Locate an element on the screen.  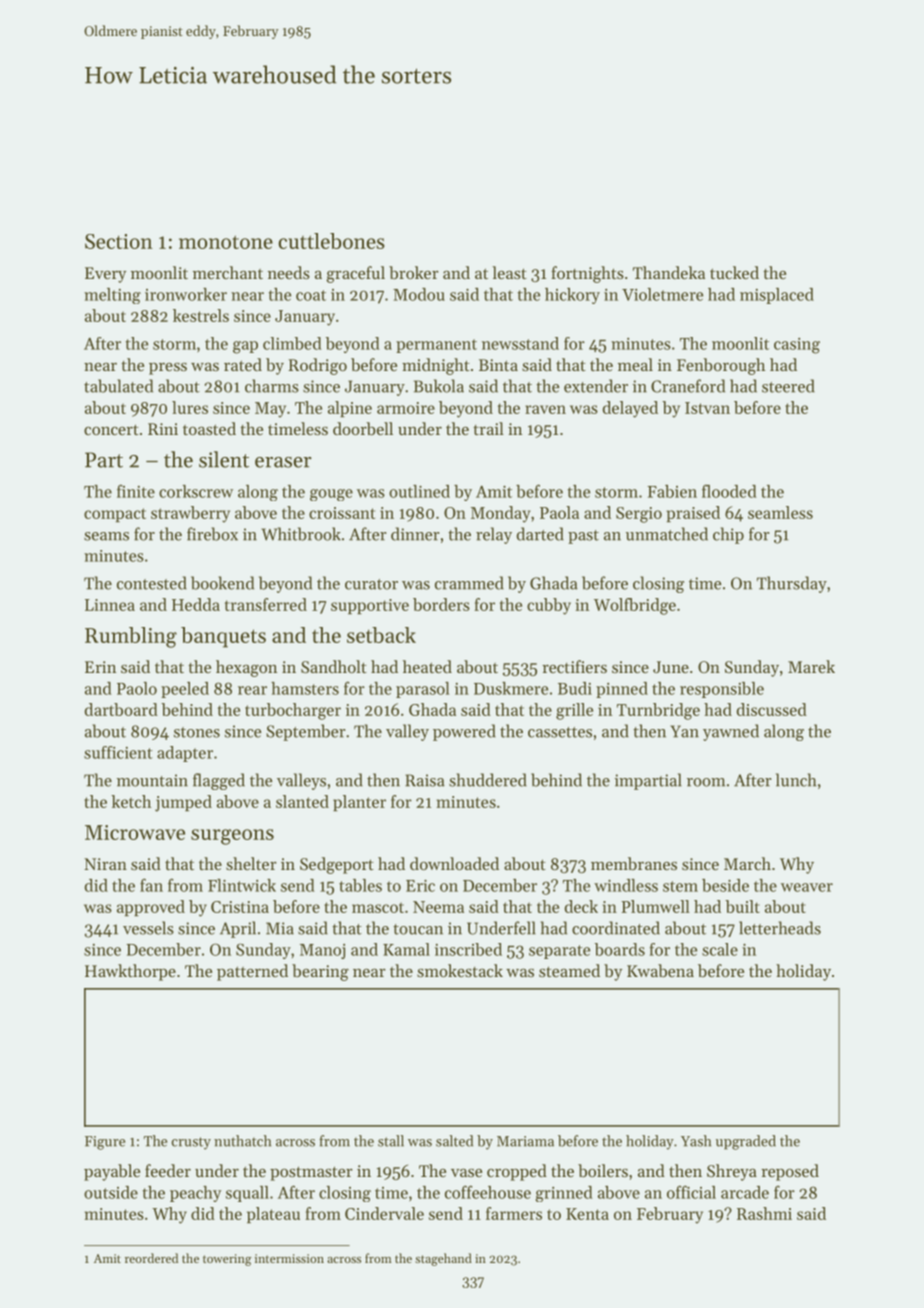
Section is located at coordinates (119, 241).
